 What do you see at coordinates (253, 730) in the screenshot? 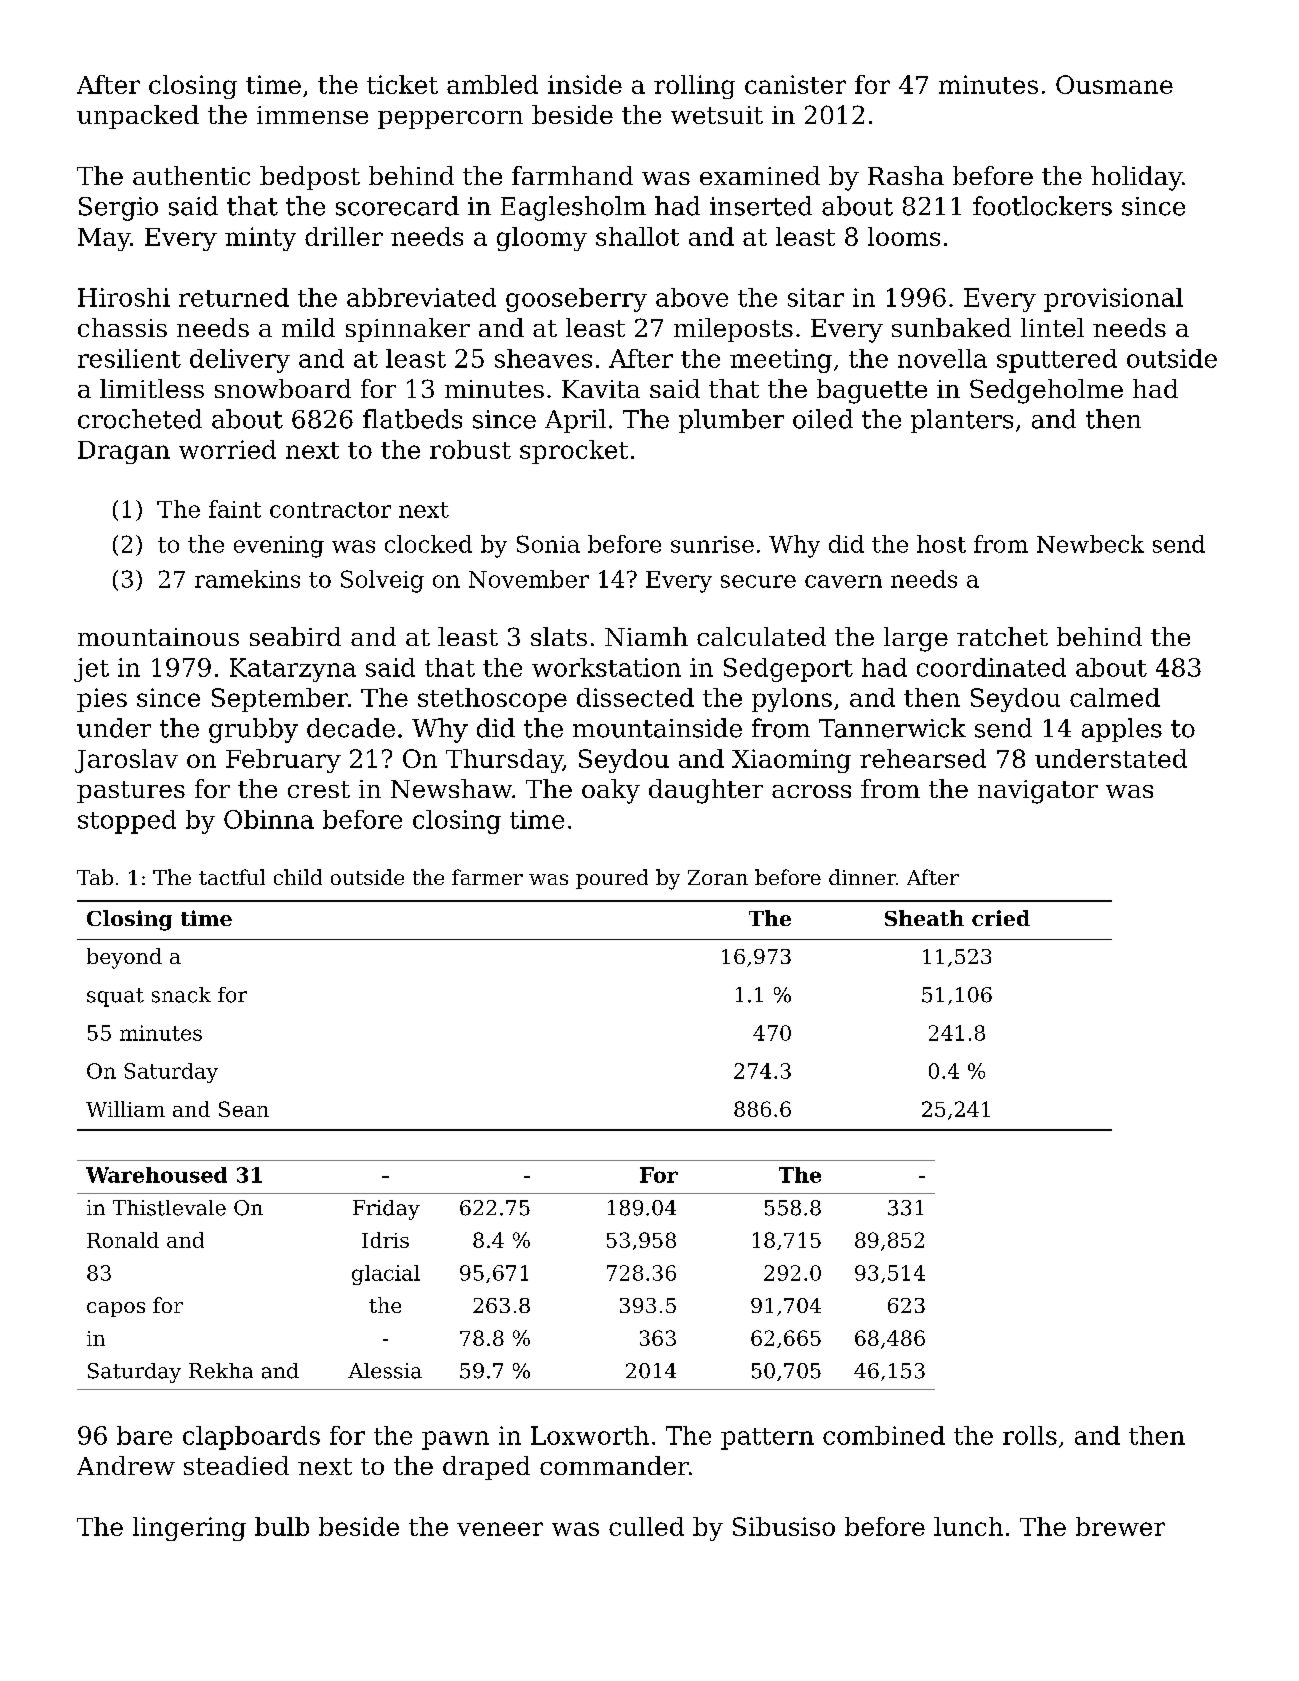
I see `grubby` at bounding box center [253, 730].
